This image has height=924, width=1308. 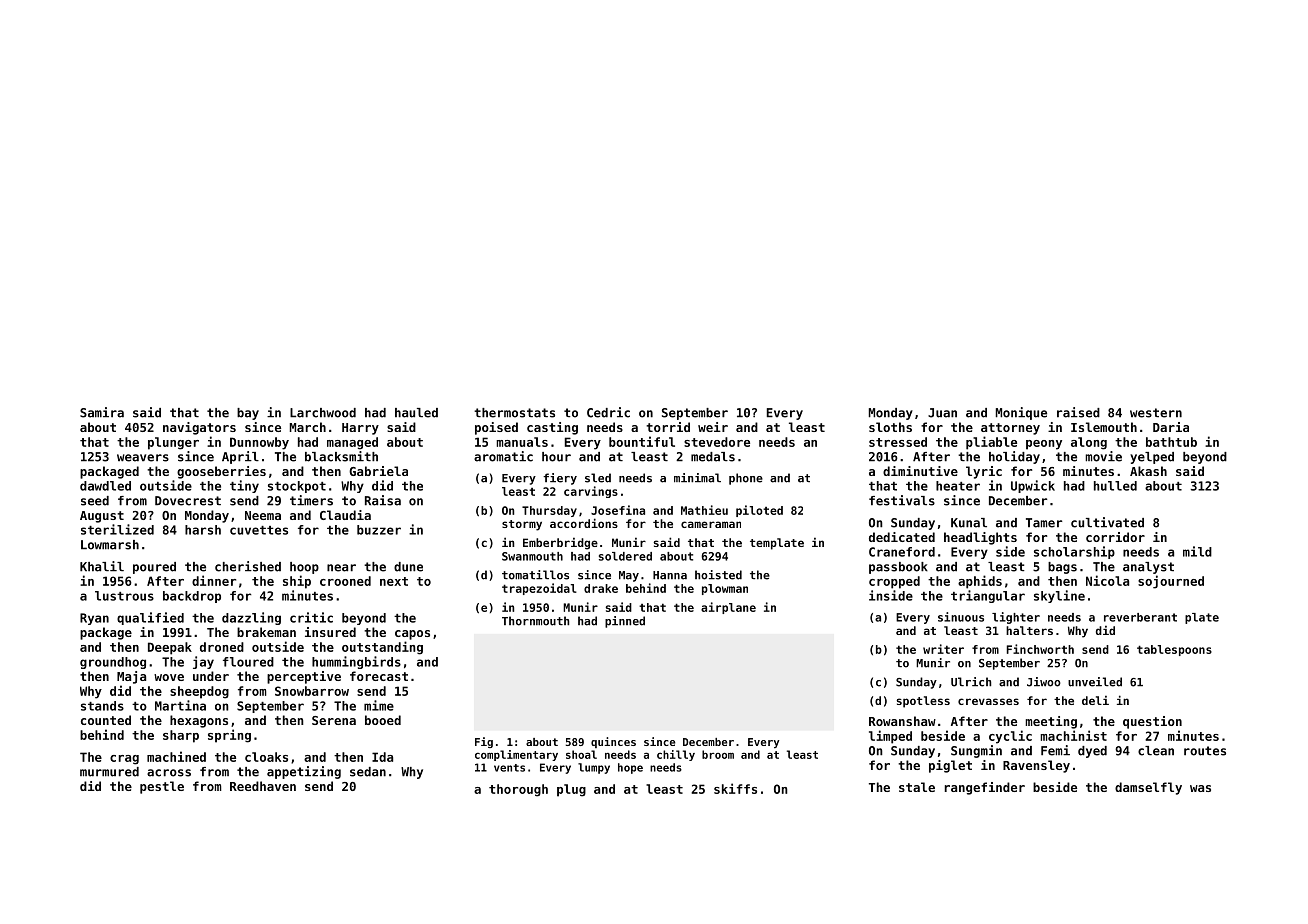 I want to click on Ryan, so click(x=94, y=619).
